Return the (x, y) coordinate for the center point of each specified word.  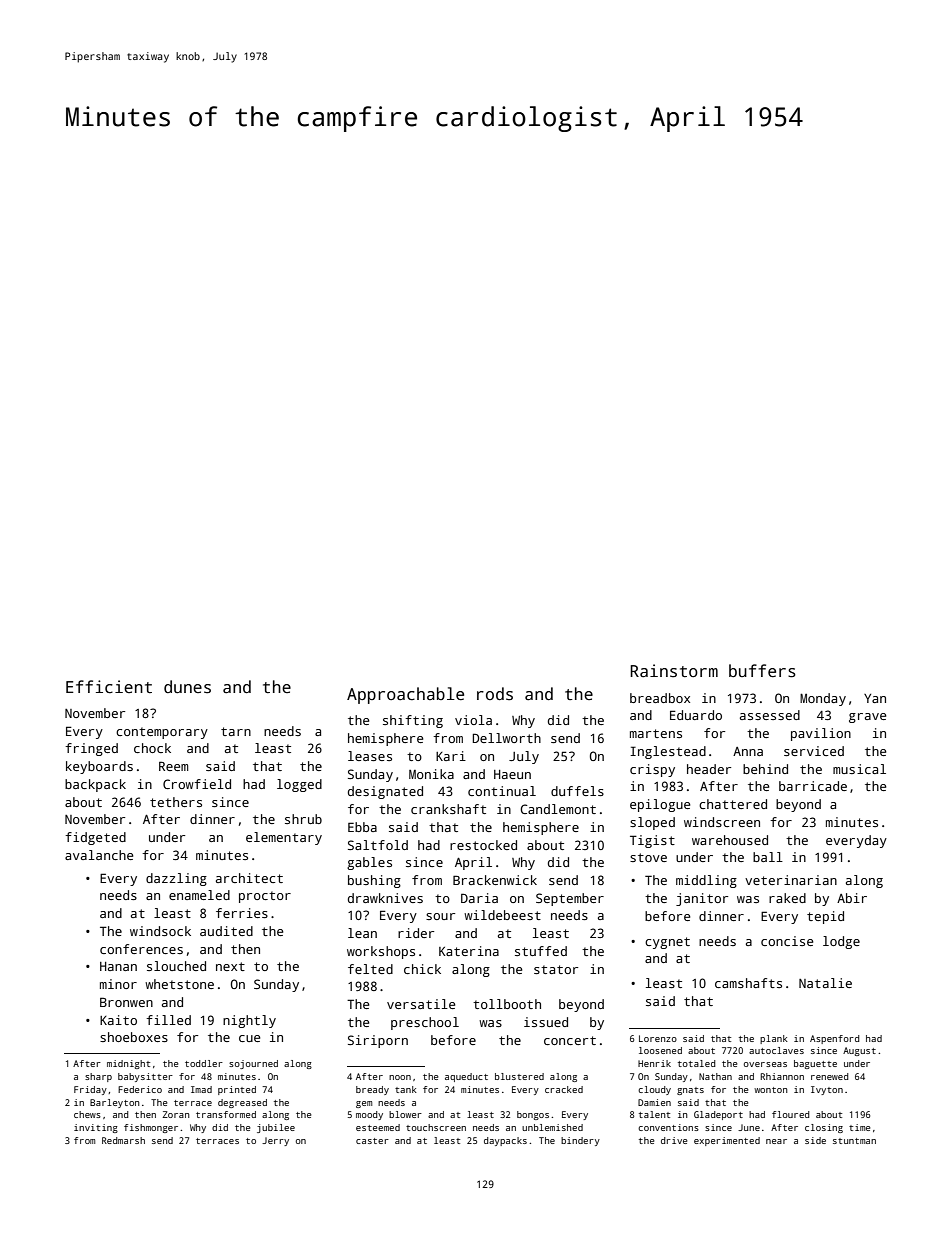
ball (768, 857)
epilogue (660, 805)
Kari (451, 756)
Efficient (109, 687)
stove (648, 857)
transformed (226, 1114)
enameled (199, 895)
